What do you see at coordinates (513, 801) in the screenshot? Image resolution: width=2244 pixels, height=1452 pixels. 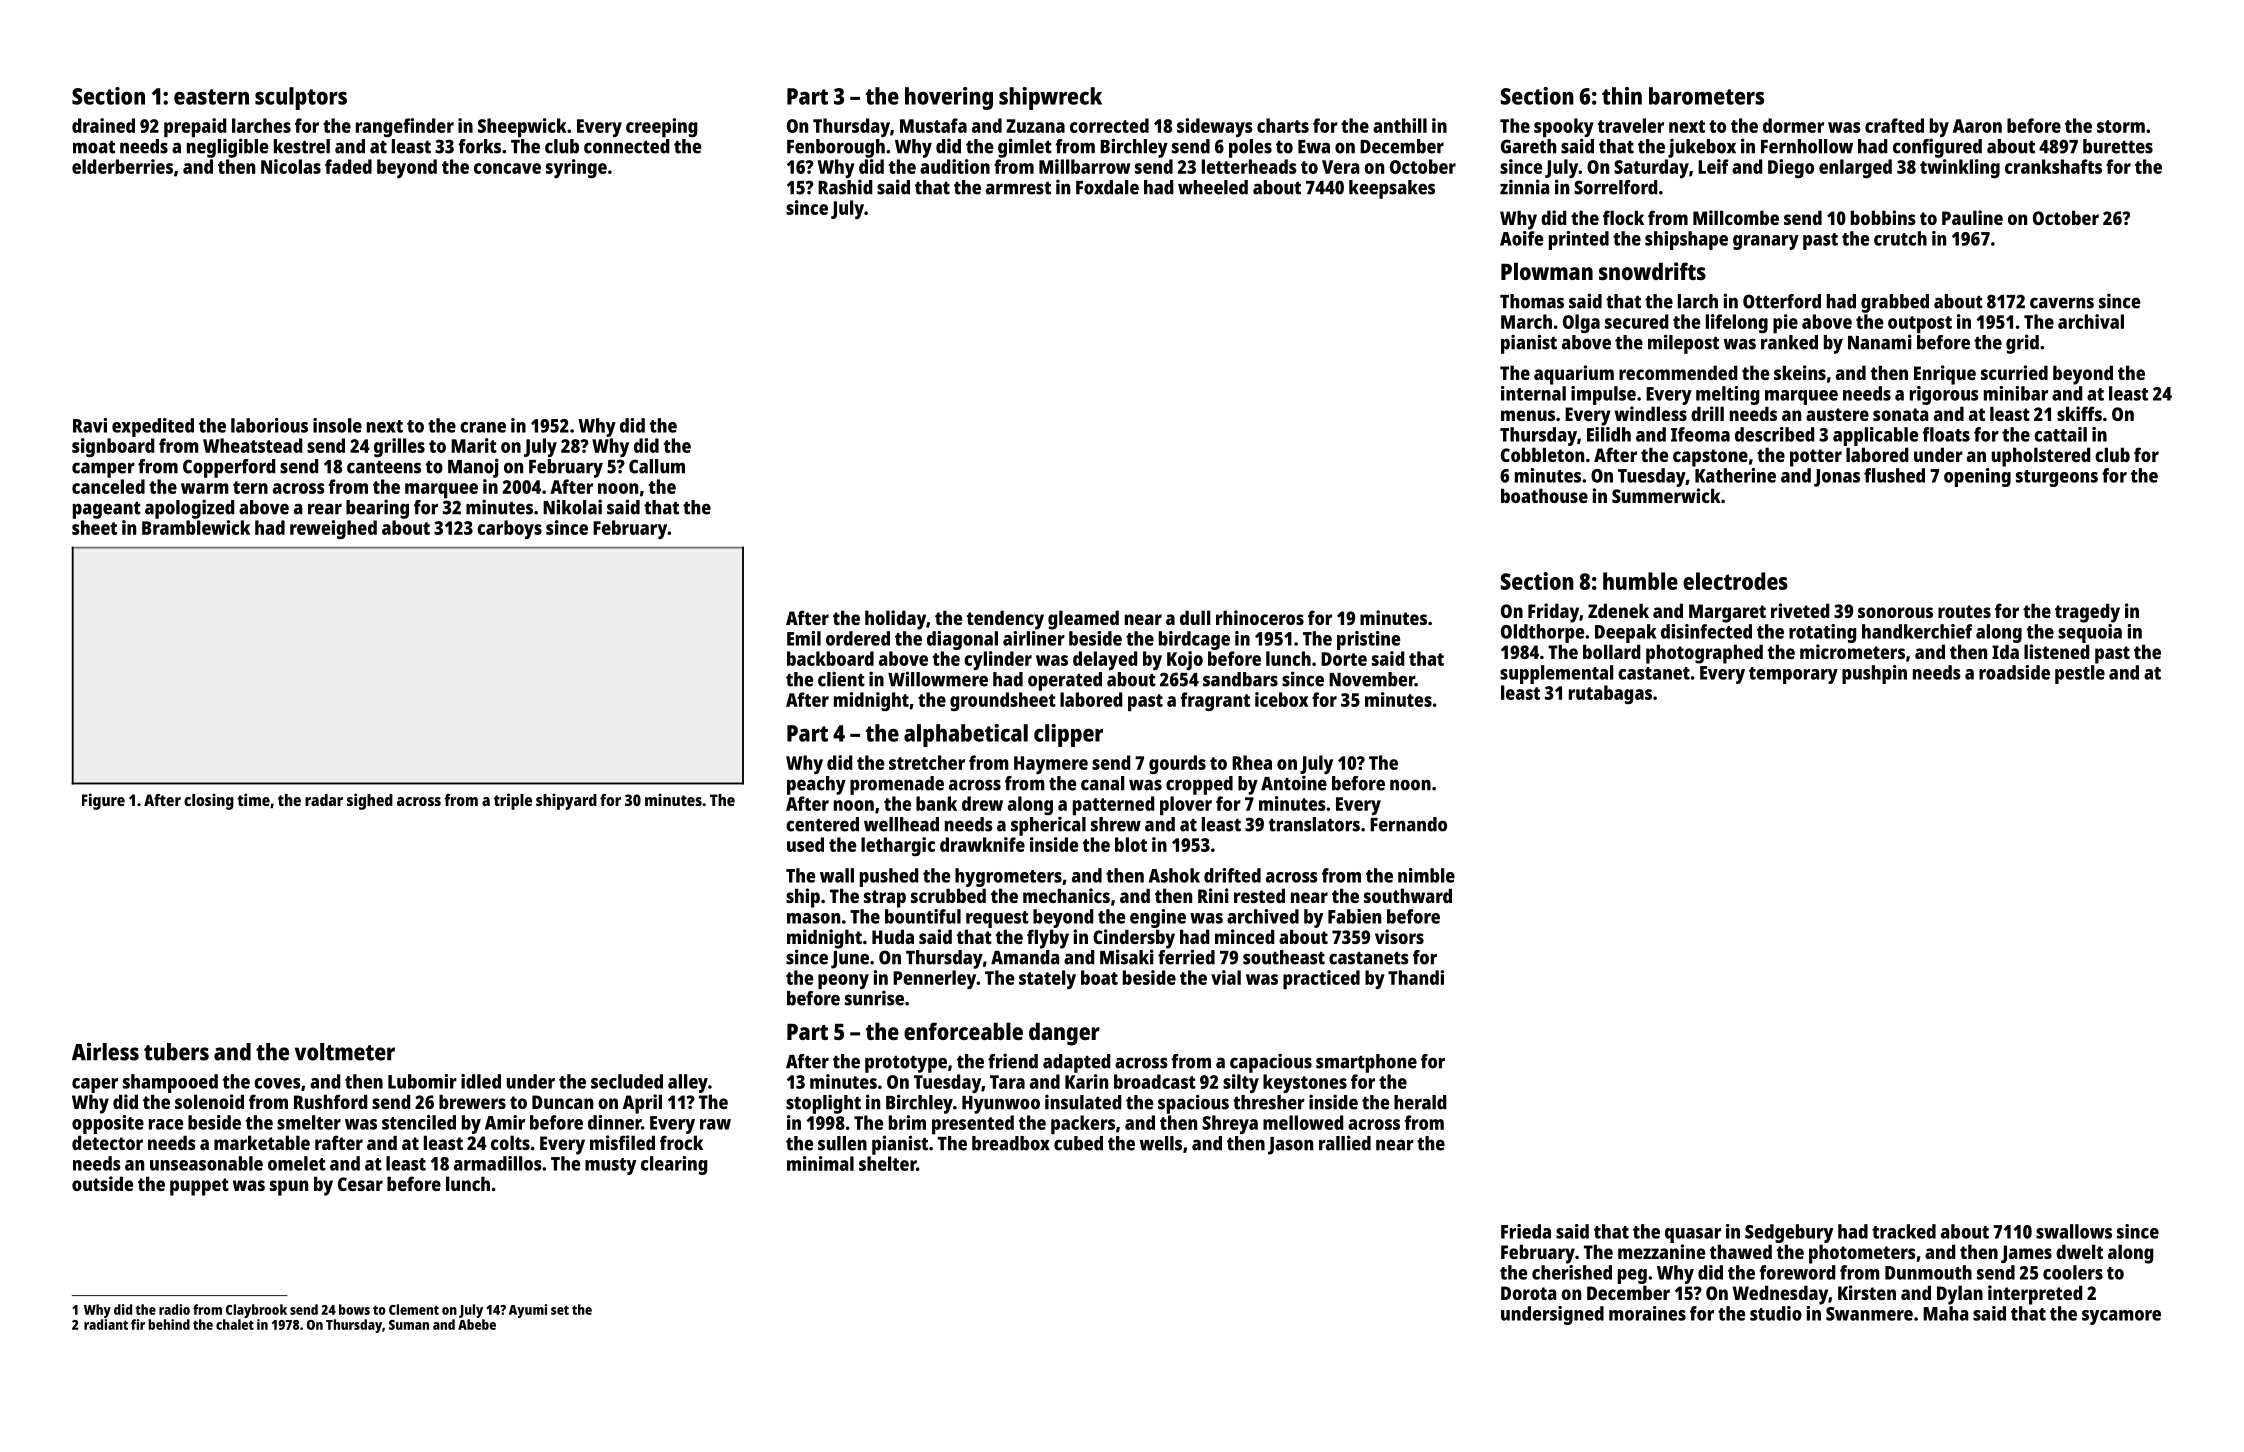 I see `triple` at bounding box center [513, 801].
